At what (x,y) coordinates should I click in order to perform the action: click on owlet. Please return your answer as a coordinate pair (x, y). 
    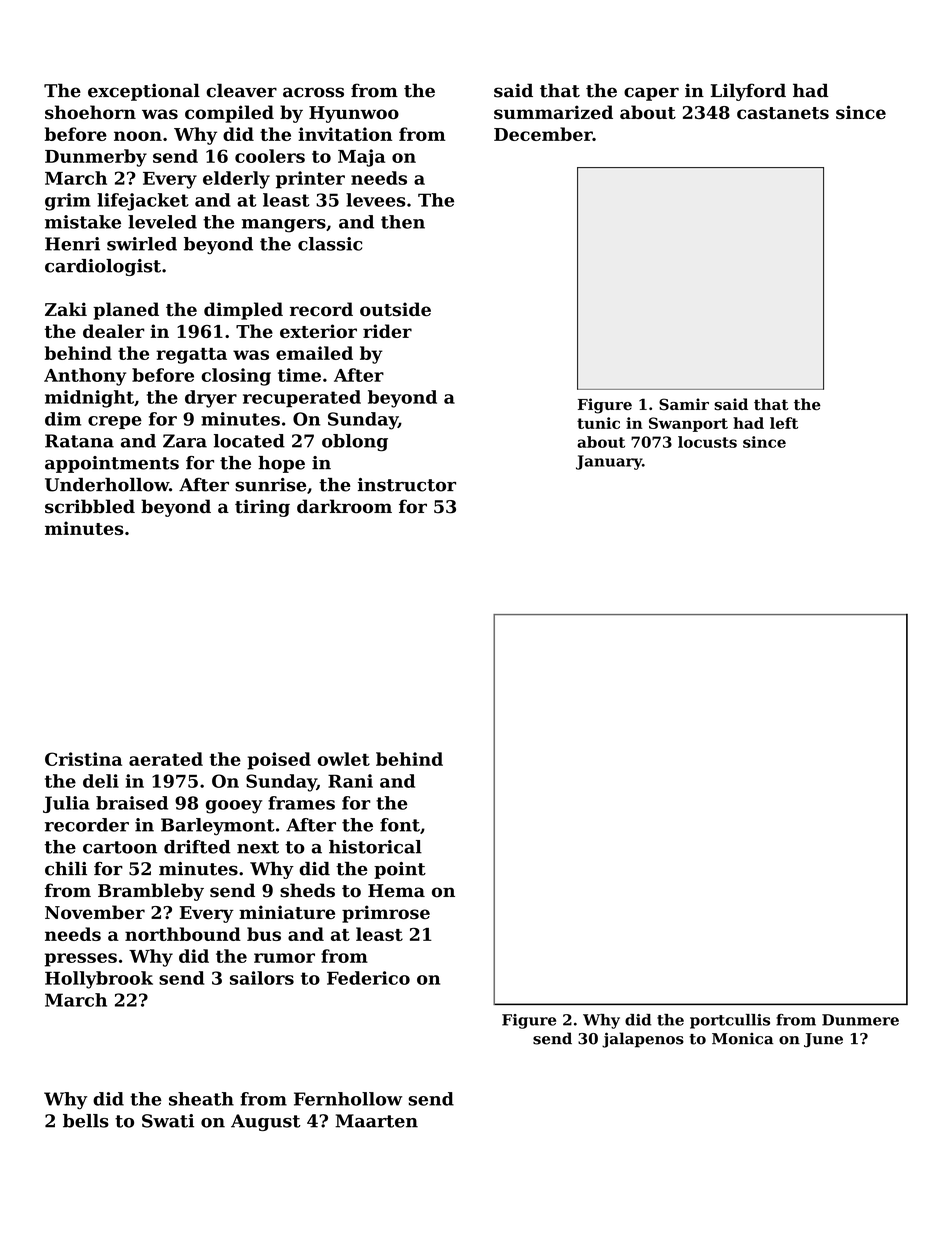
    Looking at the image, I should click on (344, 759).
